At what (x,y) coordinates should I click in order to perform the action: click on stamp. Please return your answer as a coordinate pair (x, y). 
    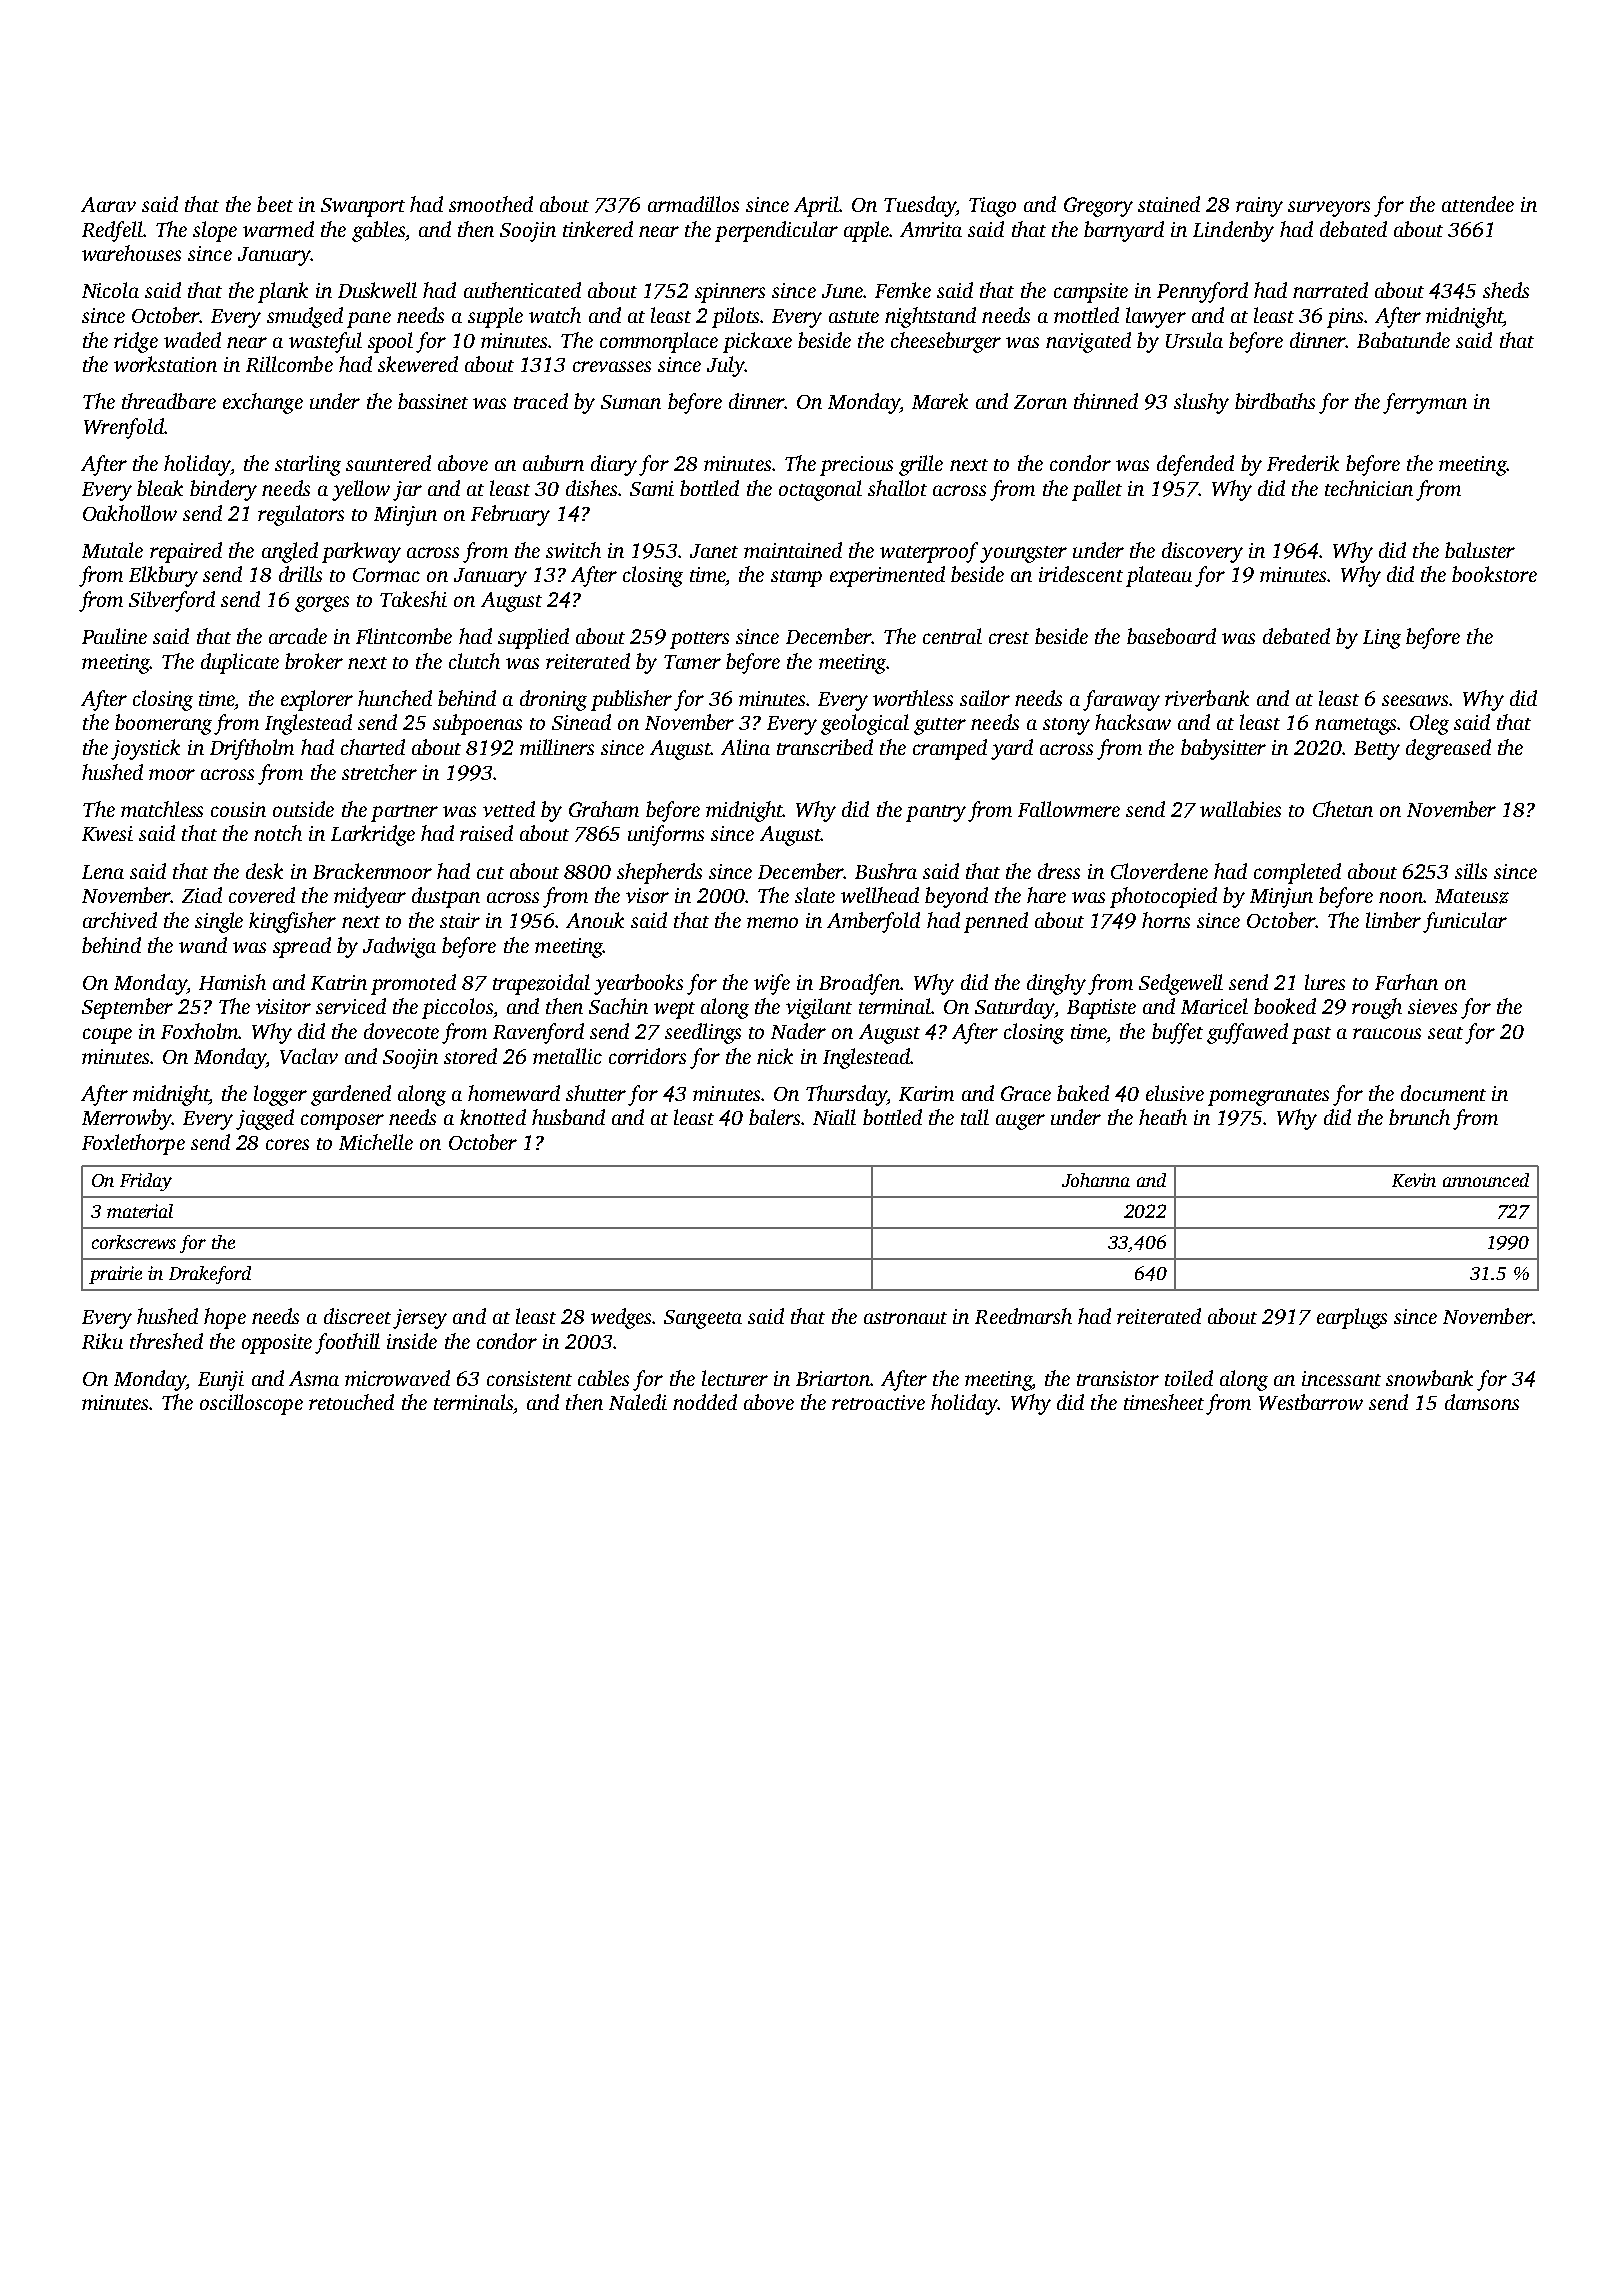
    Looking at the image, I should click on (796, 578).
